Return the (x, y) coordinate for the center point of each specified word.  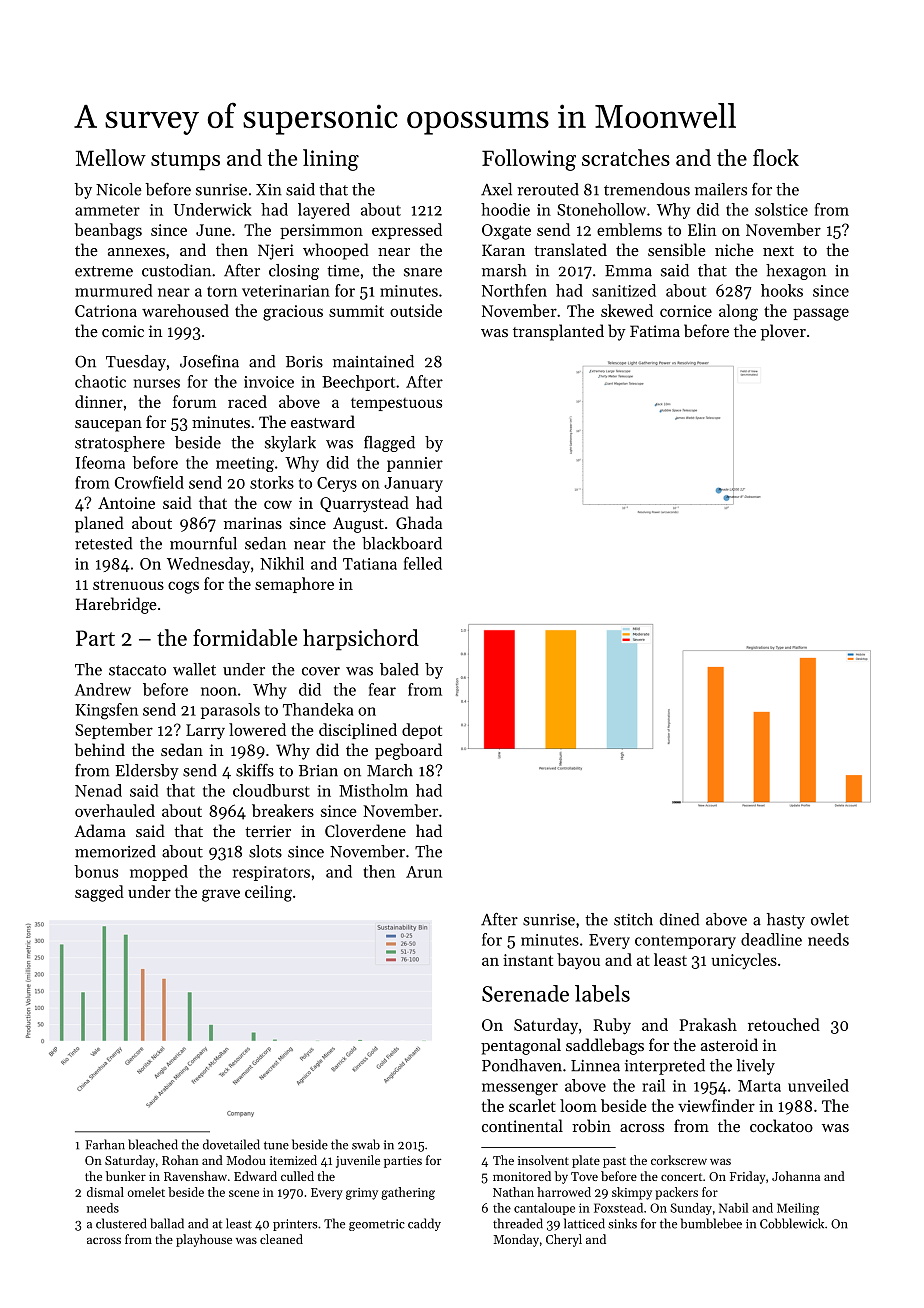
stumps (185, 161)
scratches (626, 157)
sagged (99, 893)
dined (679, 919)
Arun (424, 872)
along (738, 312)
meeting (245, 464)
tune (276, 1145)
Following (529, 160)
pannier (415, 464)
